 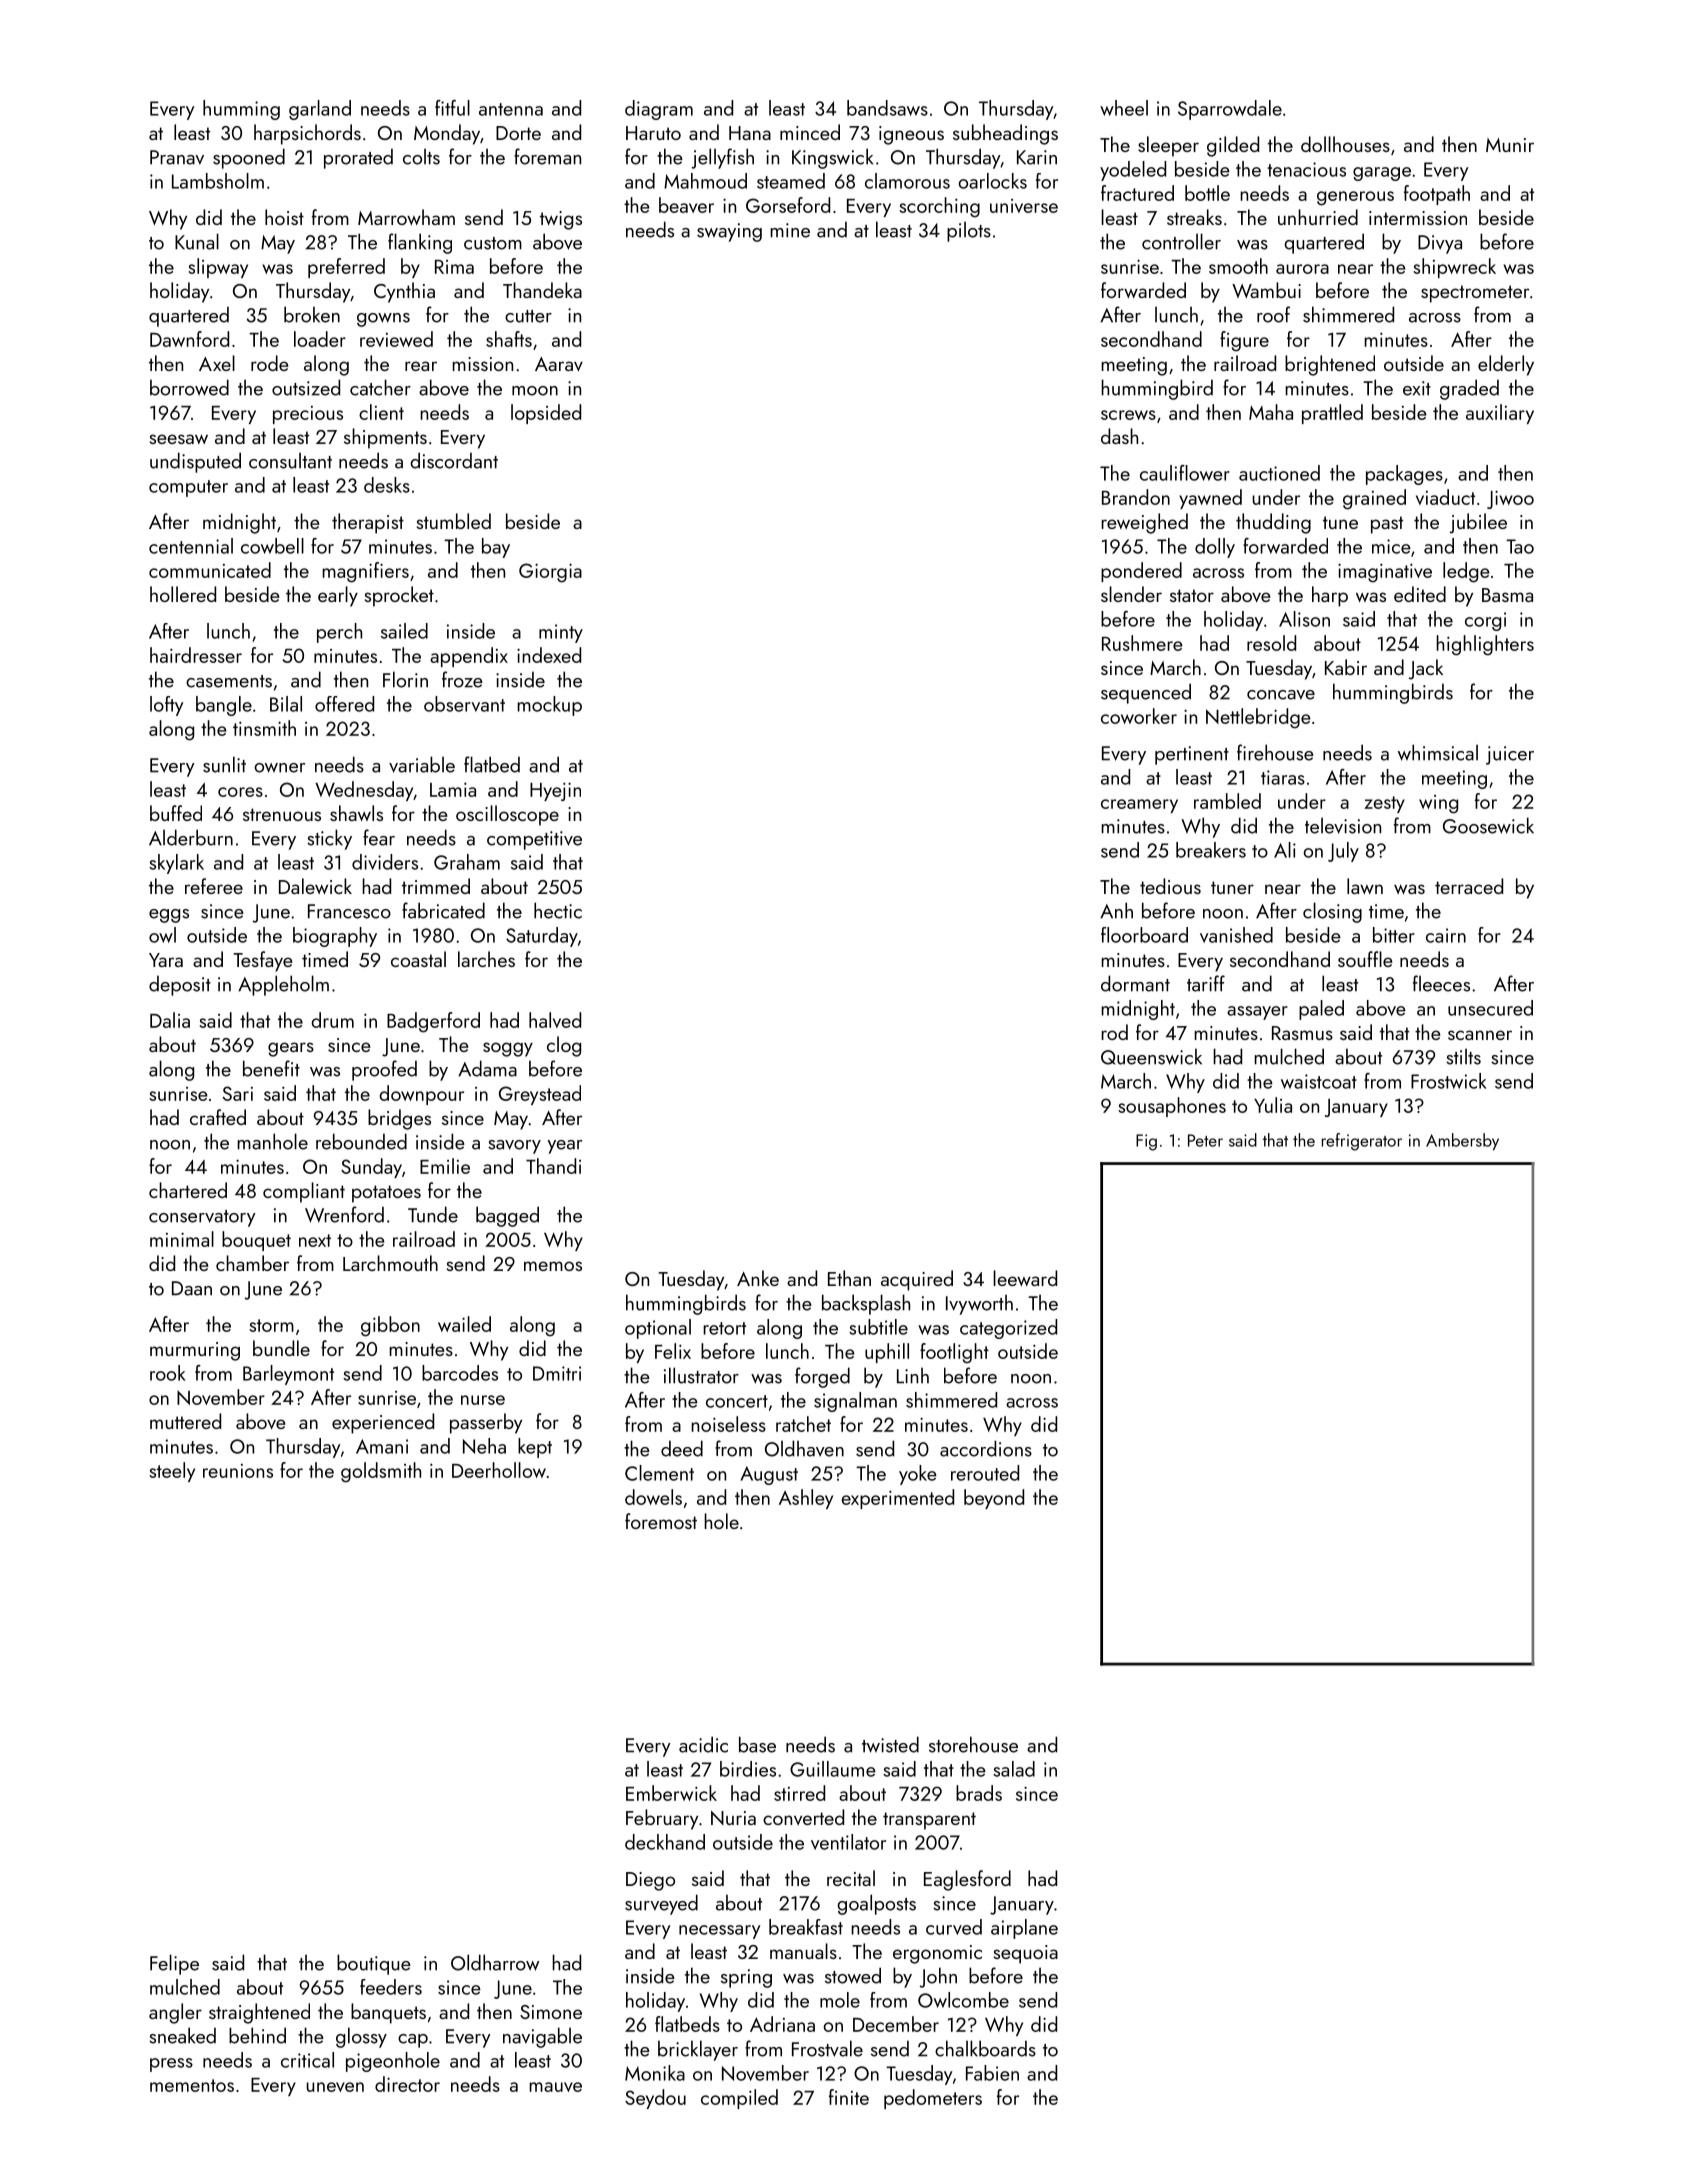 What do you see at coordinates (176, 864) in the screenshot?
I see `skylark` at bounding box center [176, 864].
